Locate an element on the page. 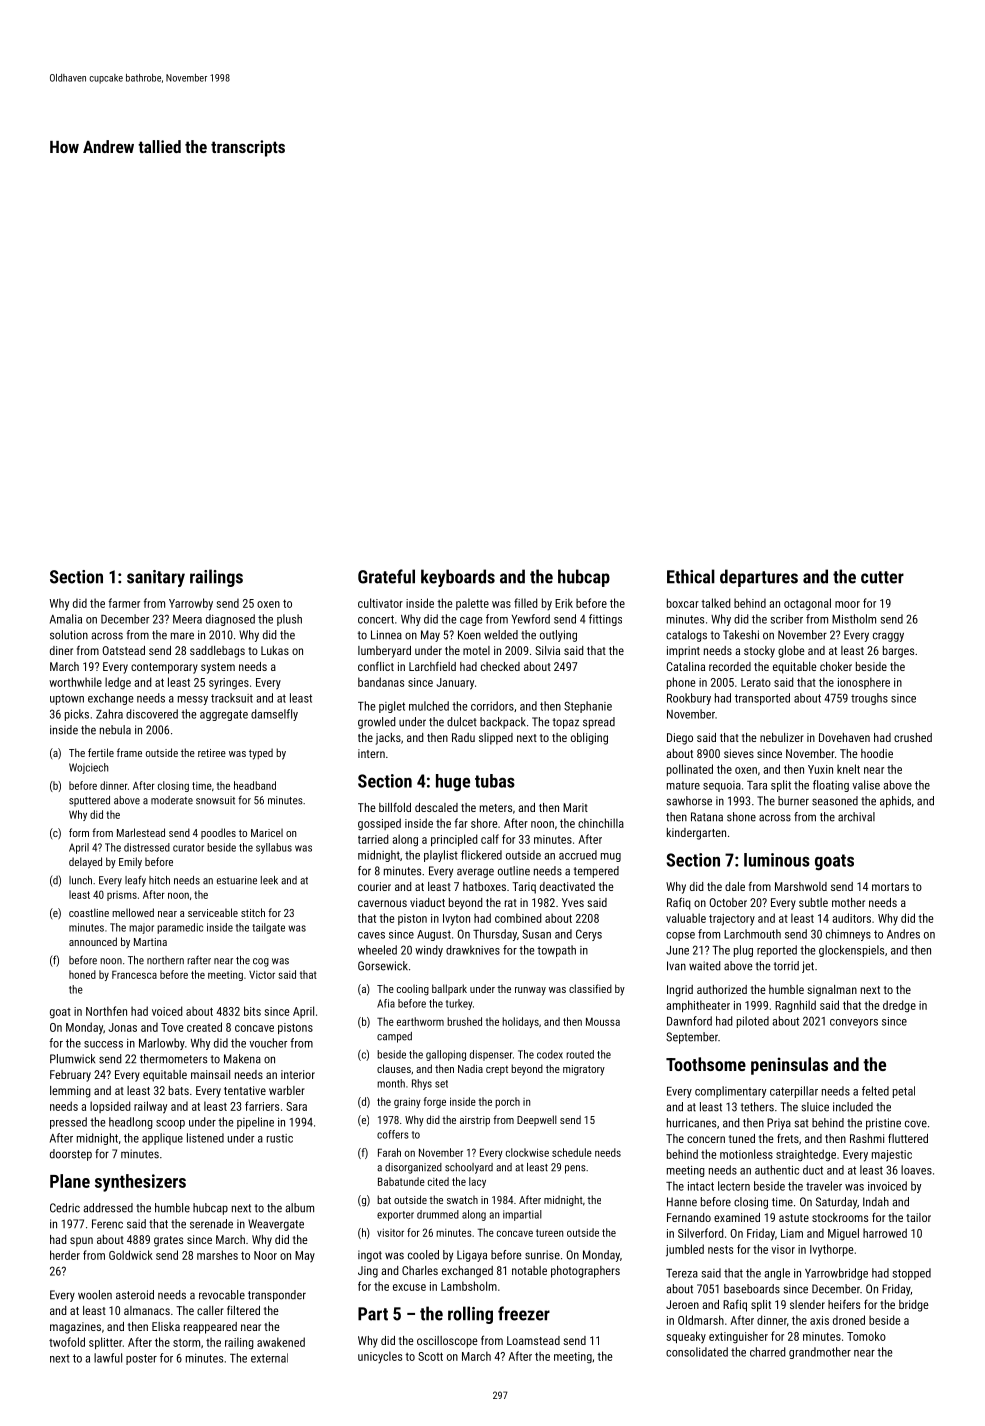 The image size is (985, 1426). swatch is located at coordinates (462, 1200).
